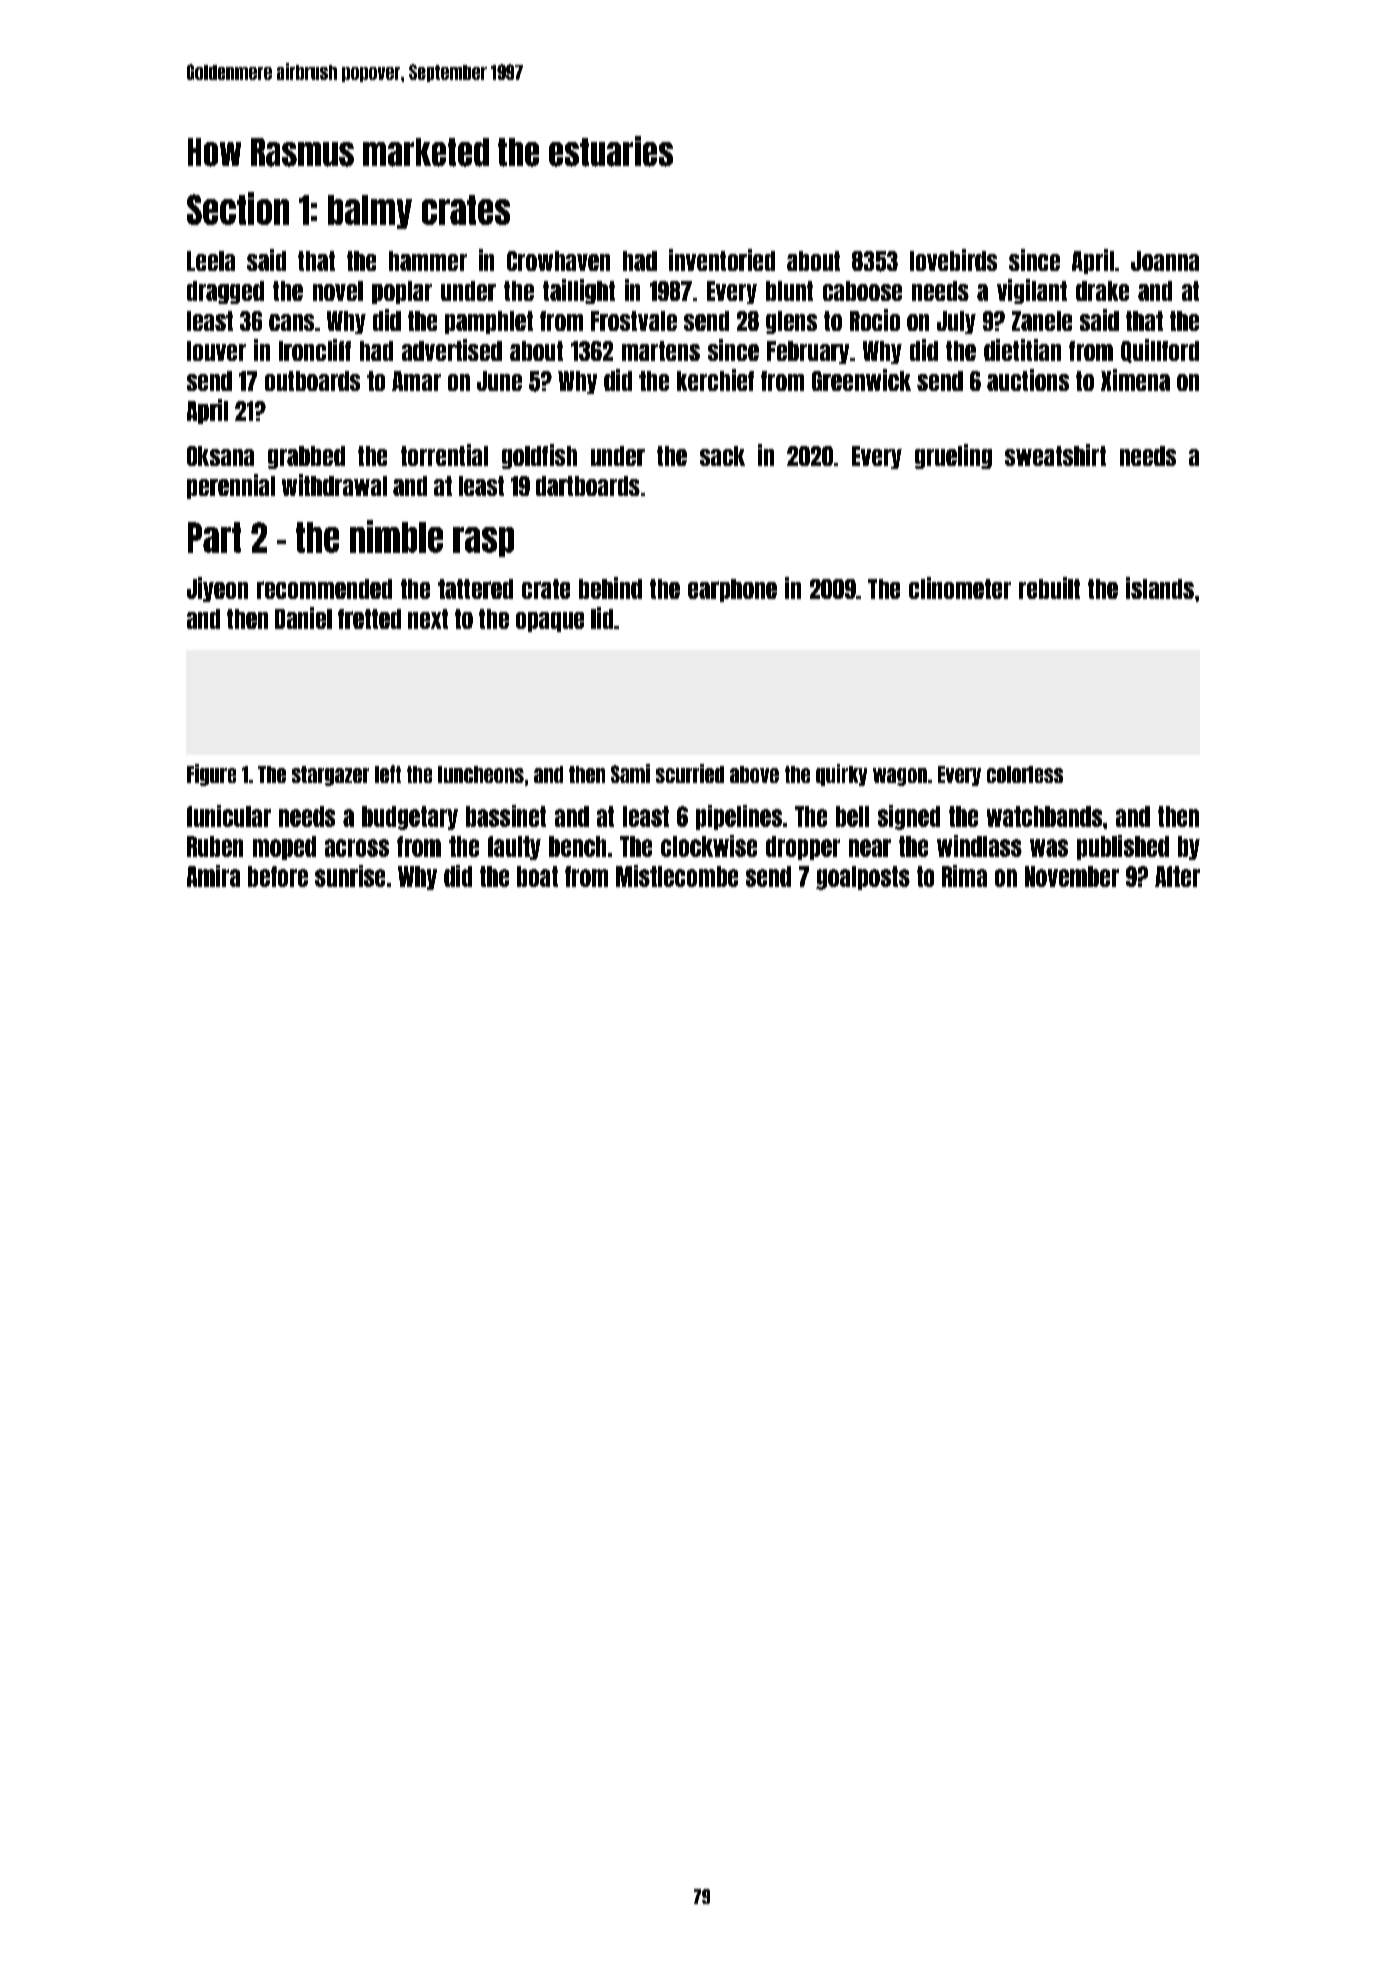  What do you see at coordinates (1160, 588) in the image?
I see `islands` at bounding box center [1160, 588].
